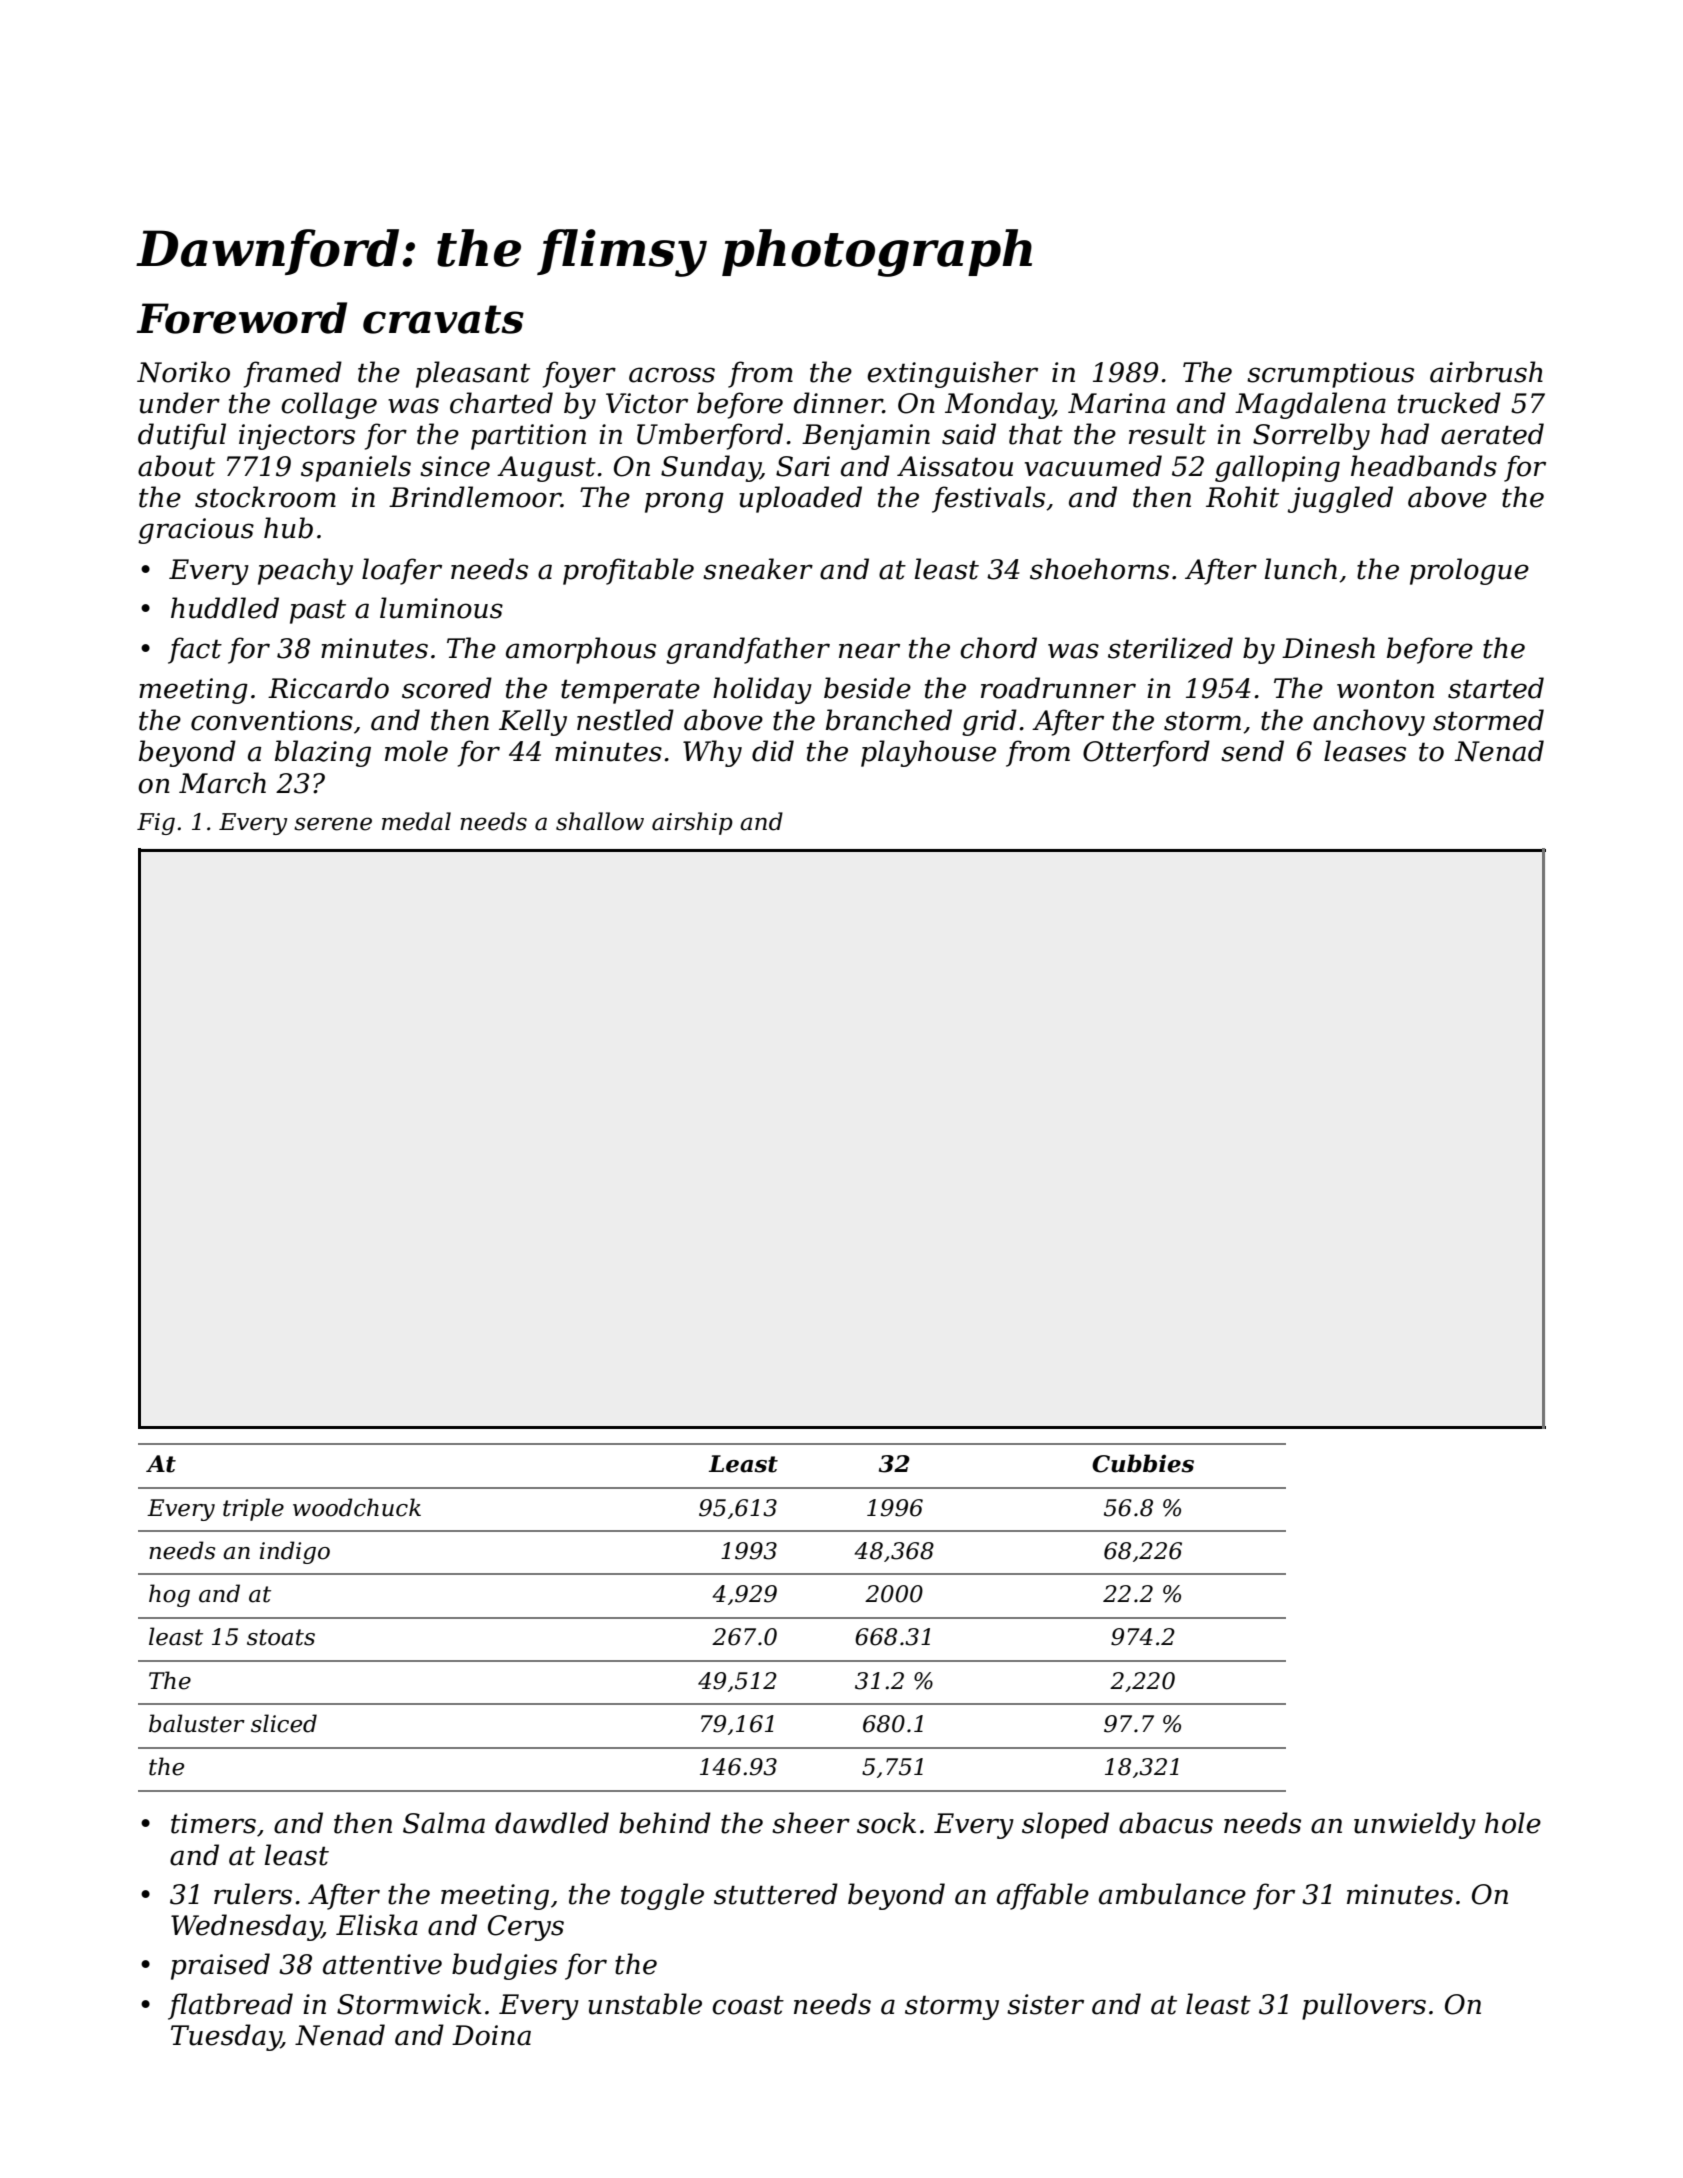 The image size is (1683, 2178). Describe the element at coordinates (253, 1509) in the page. I see `triple` at that location.
